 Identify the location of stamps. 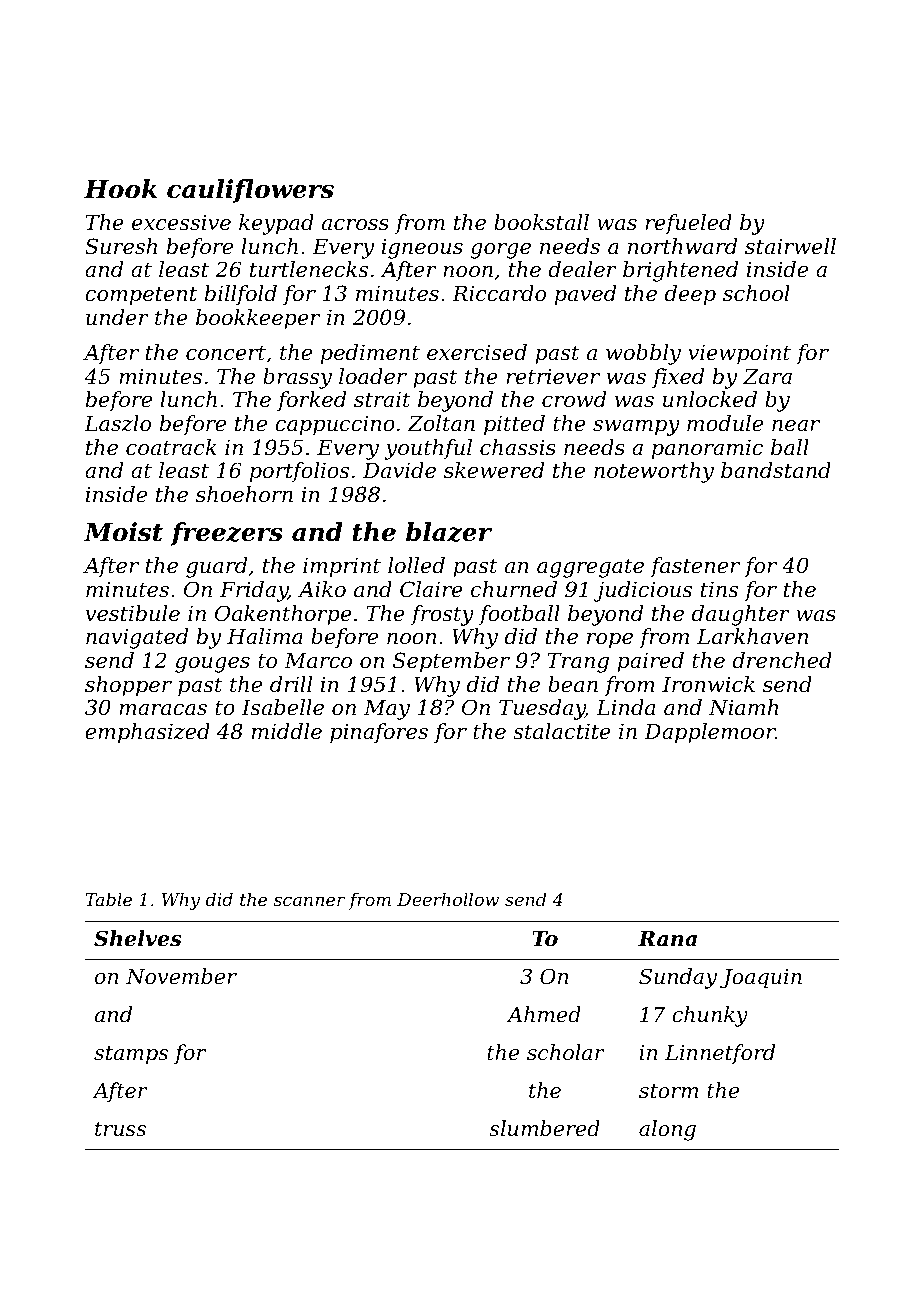
(131, 1055).
